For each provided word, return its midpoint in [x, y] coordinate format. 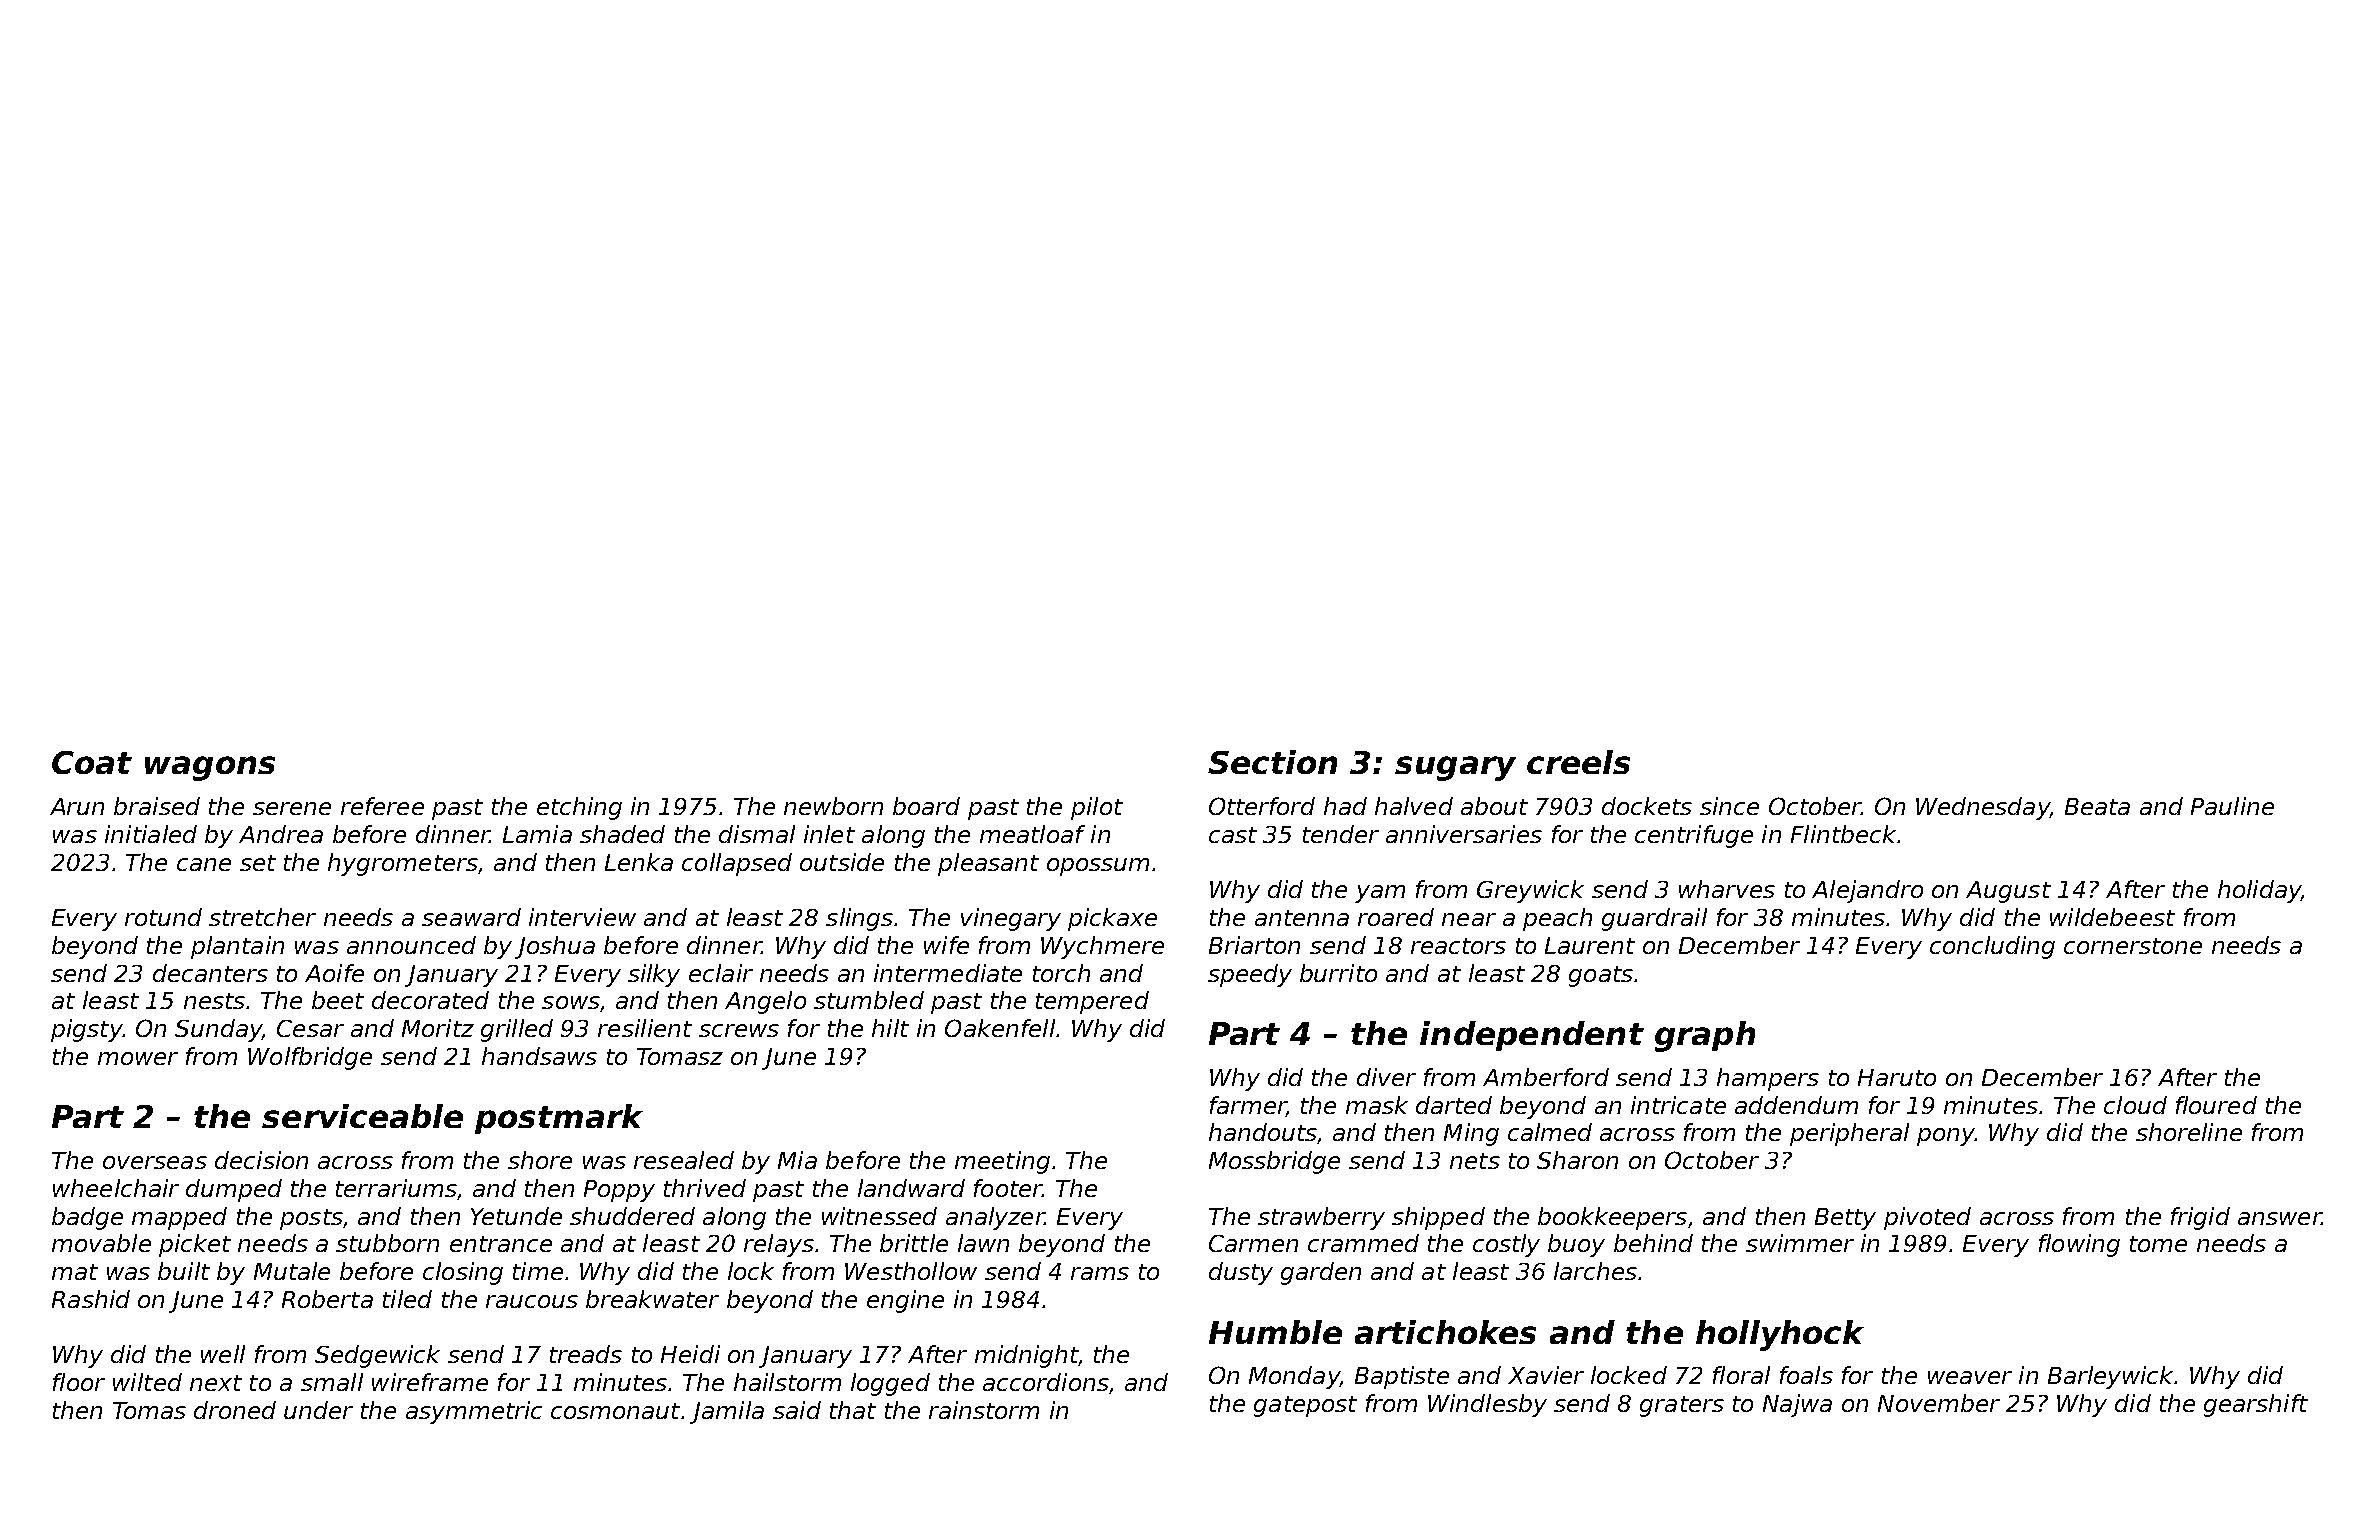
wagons [210, 768]
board [926, 806]
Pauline [2232, 806]
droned [235, 1410]
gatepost [1305, 1406]
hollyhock [1780, 1335]
